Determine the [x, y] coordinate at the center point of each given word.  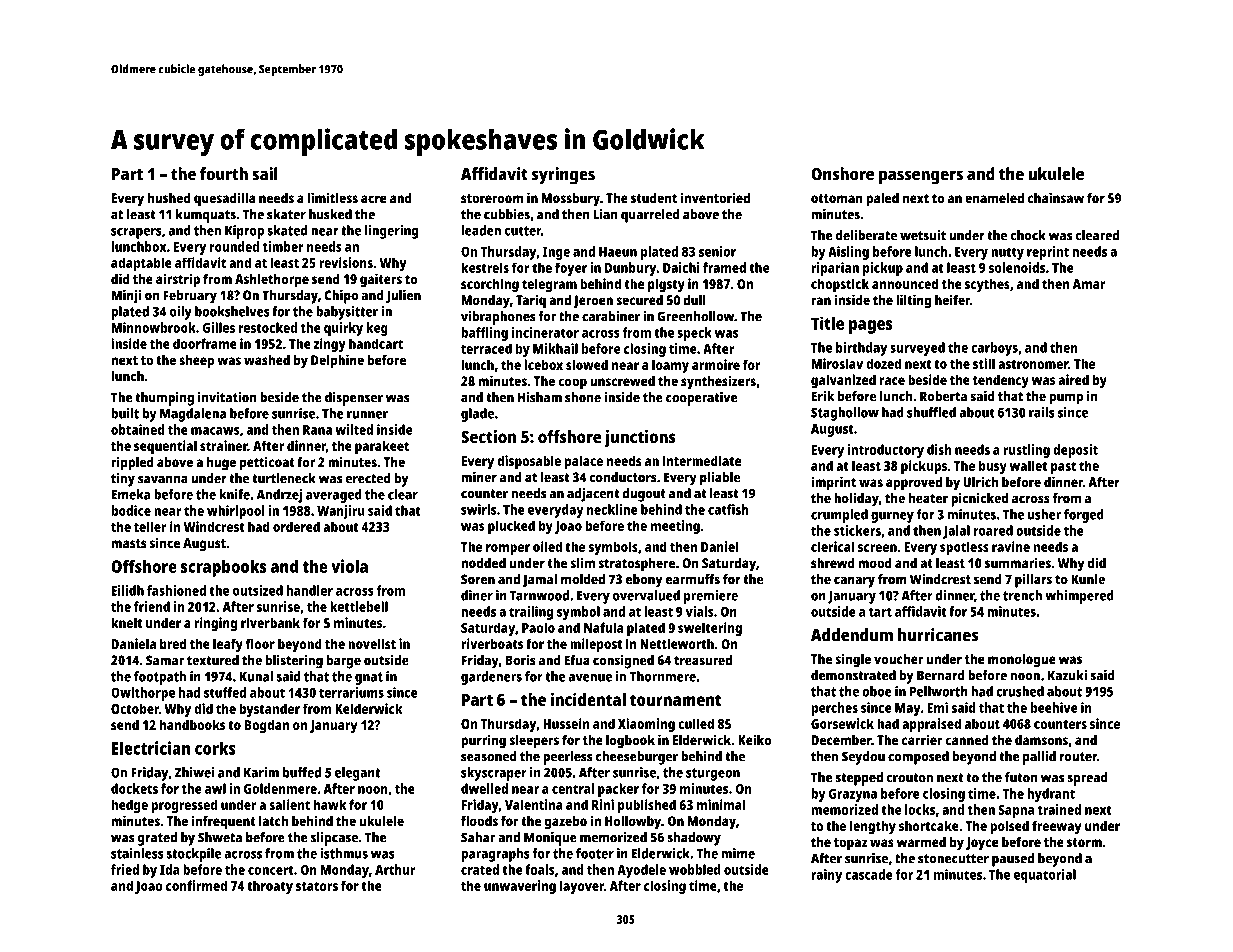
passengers [921, 177]
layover [582, 887]
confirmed [196, 885]
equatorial [1045, 876]
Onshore [842, 174]
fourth [224, 174]
